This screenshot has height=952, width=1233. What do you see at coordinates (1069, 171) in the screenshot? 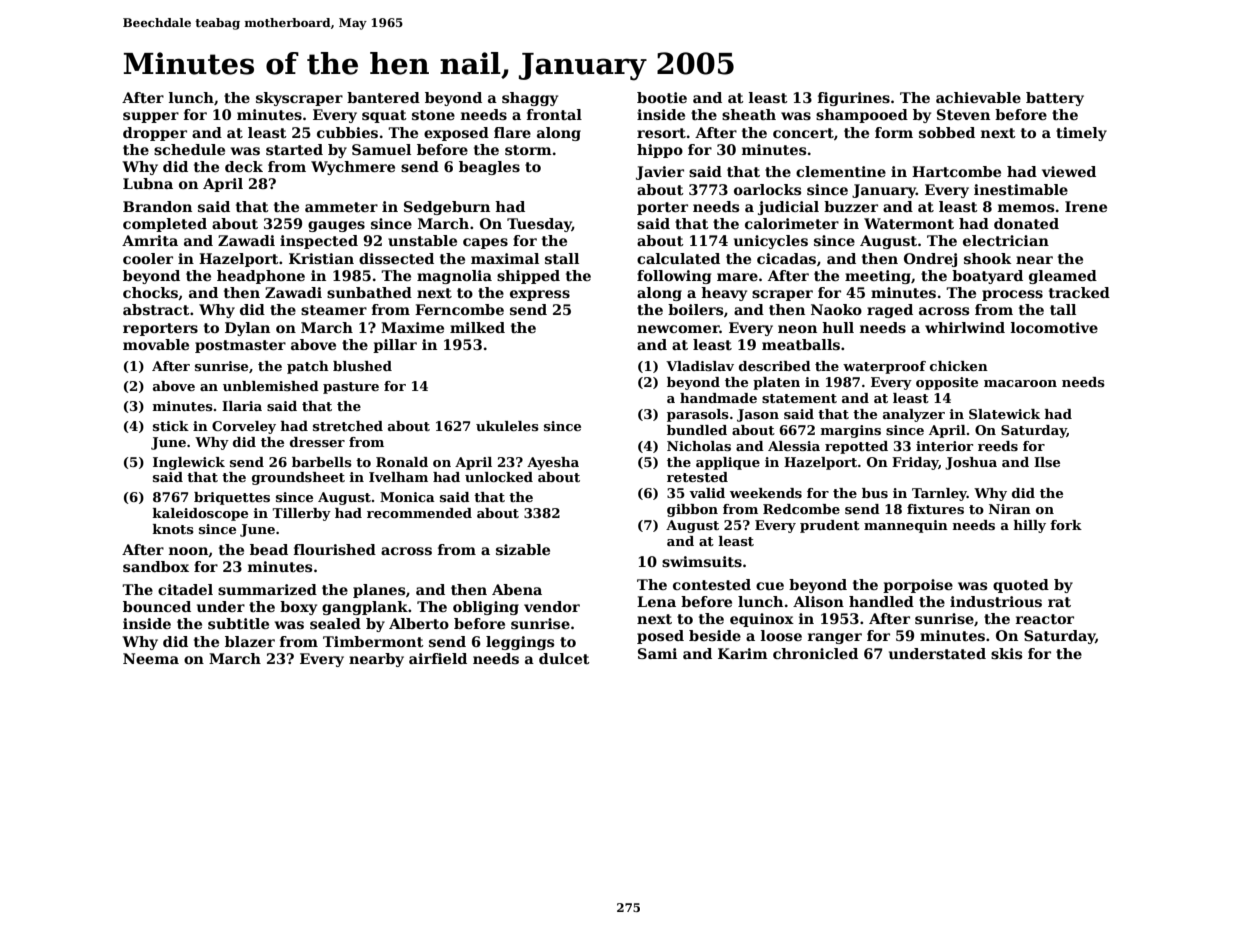
I see `viewed` at bounding box center [1069, 171].
